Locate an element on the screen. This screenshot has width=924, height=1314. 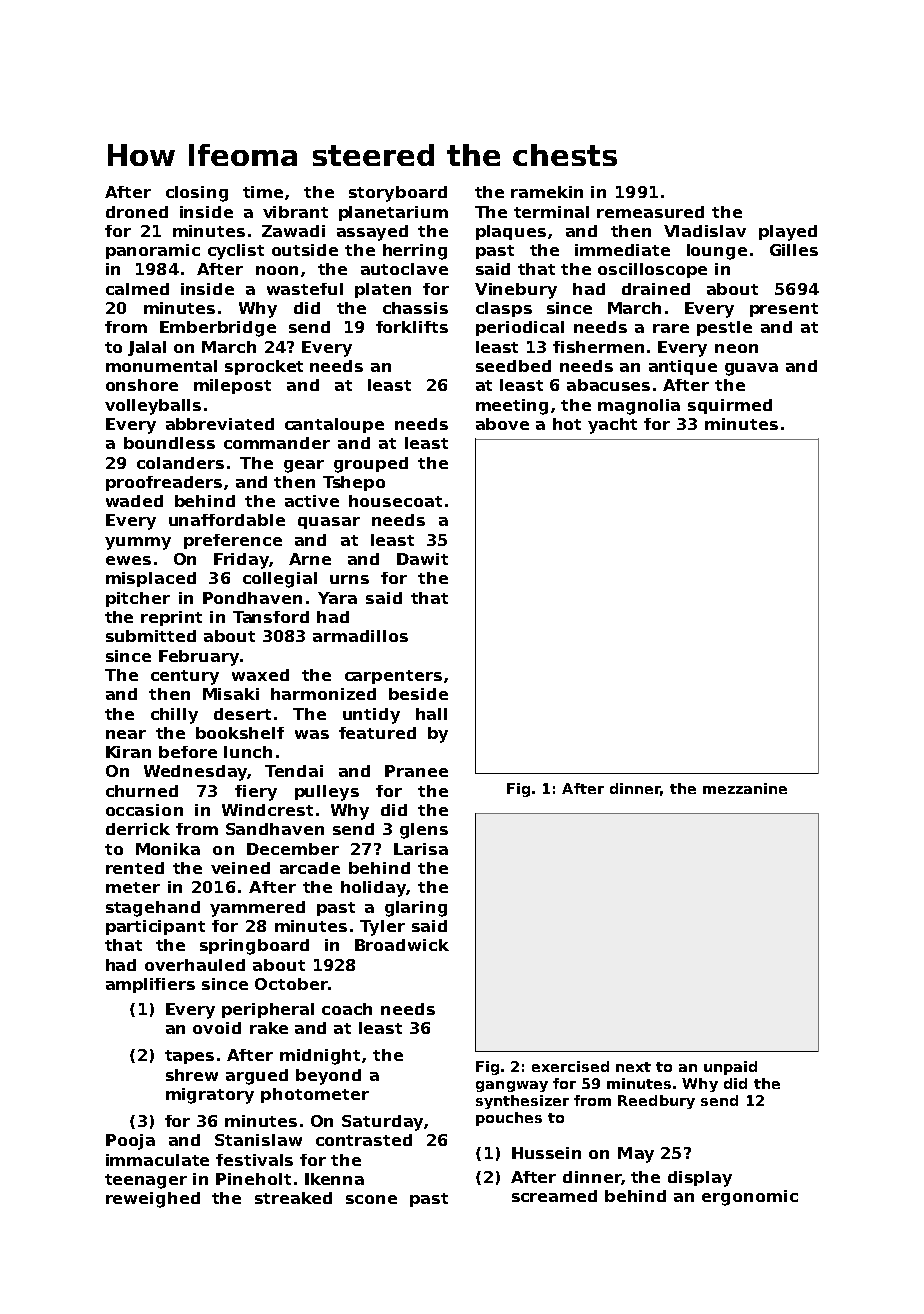
teenager is located at coordinates (146, 1181).
